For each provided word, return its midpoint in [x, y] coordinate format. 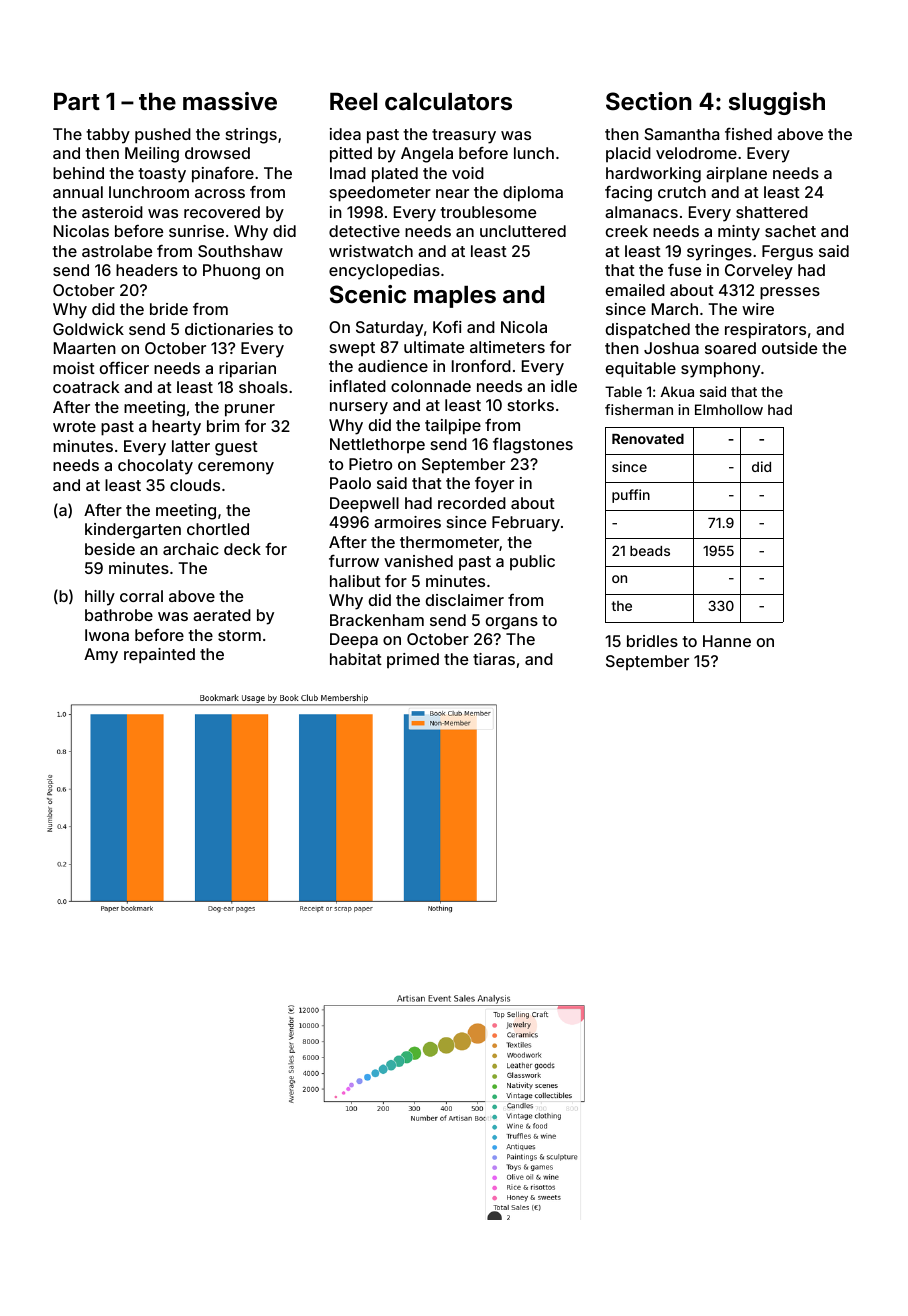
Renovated [648, 439]
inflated [358, 386]
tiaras [494, 659]
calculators [448, 102]
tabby [108, 136]
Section [649, 101]
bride [169, 309]
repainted [159, 656]
